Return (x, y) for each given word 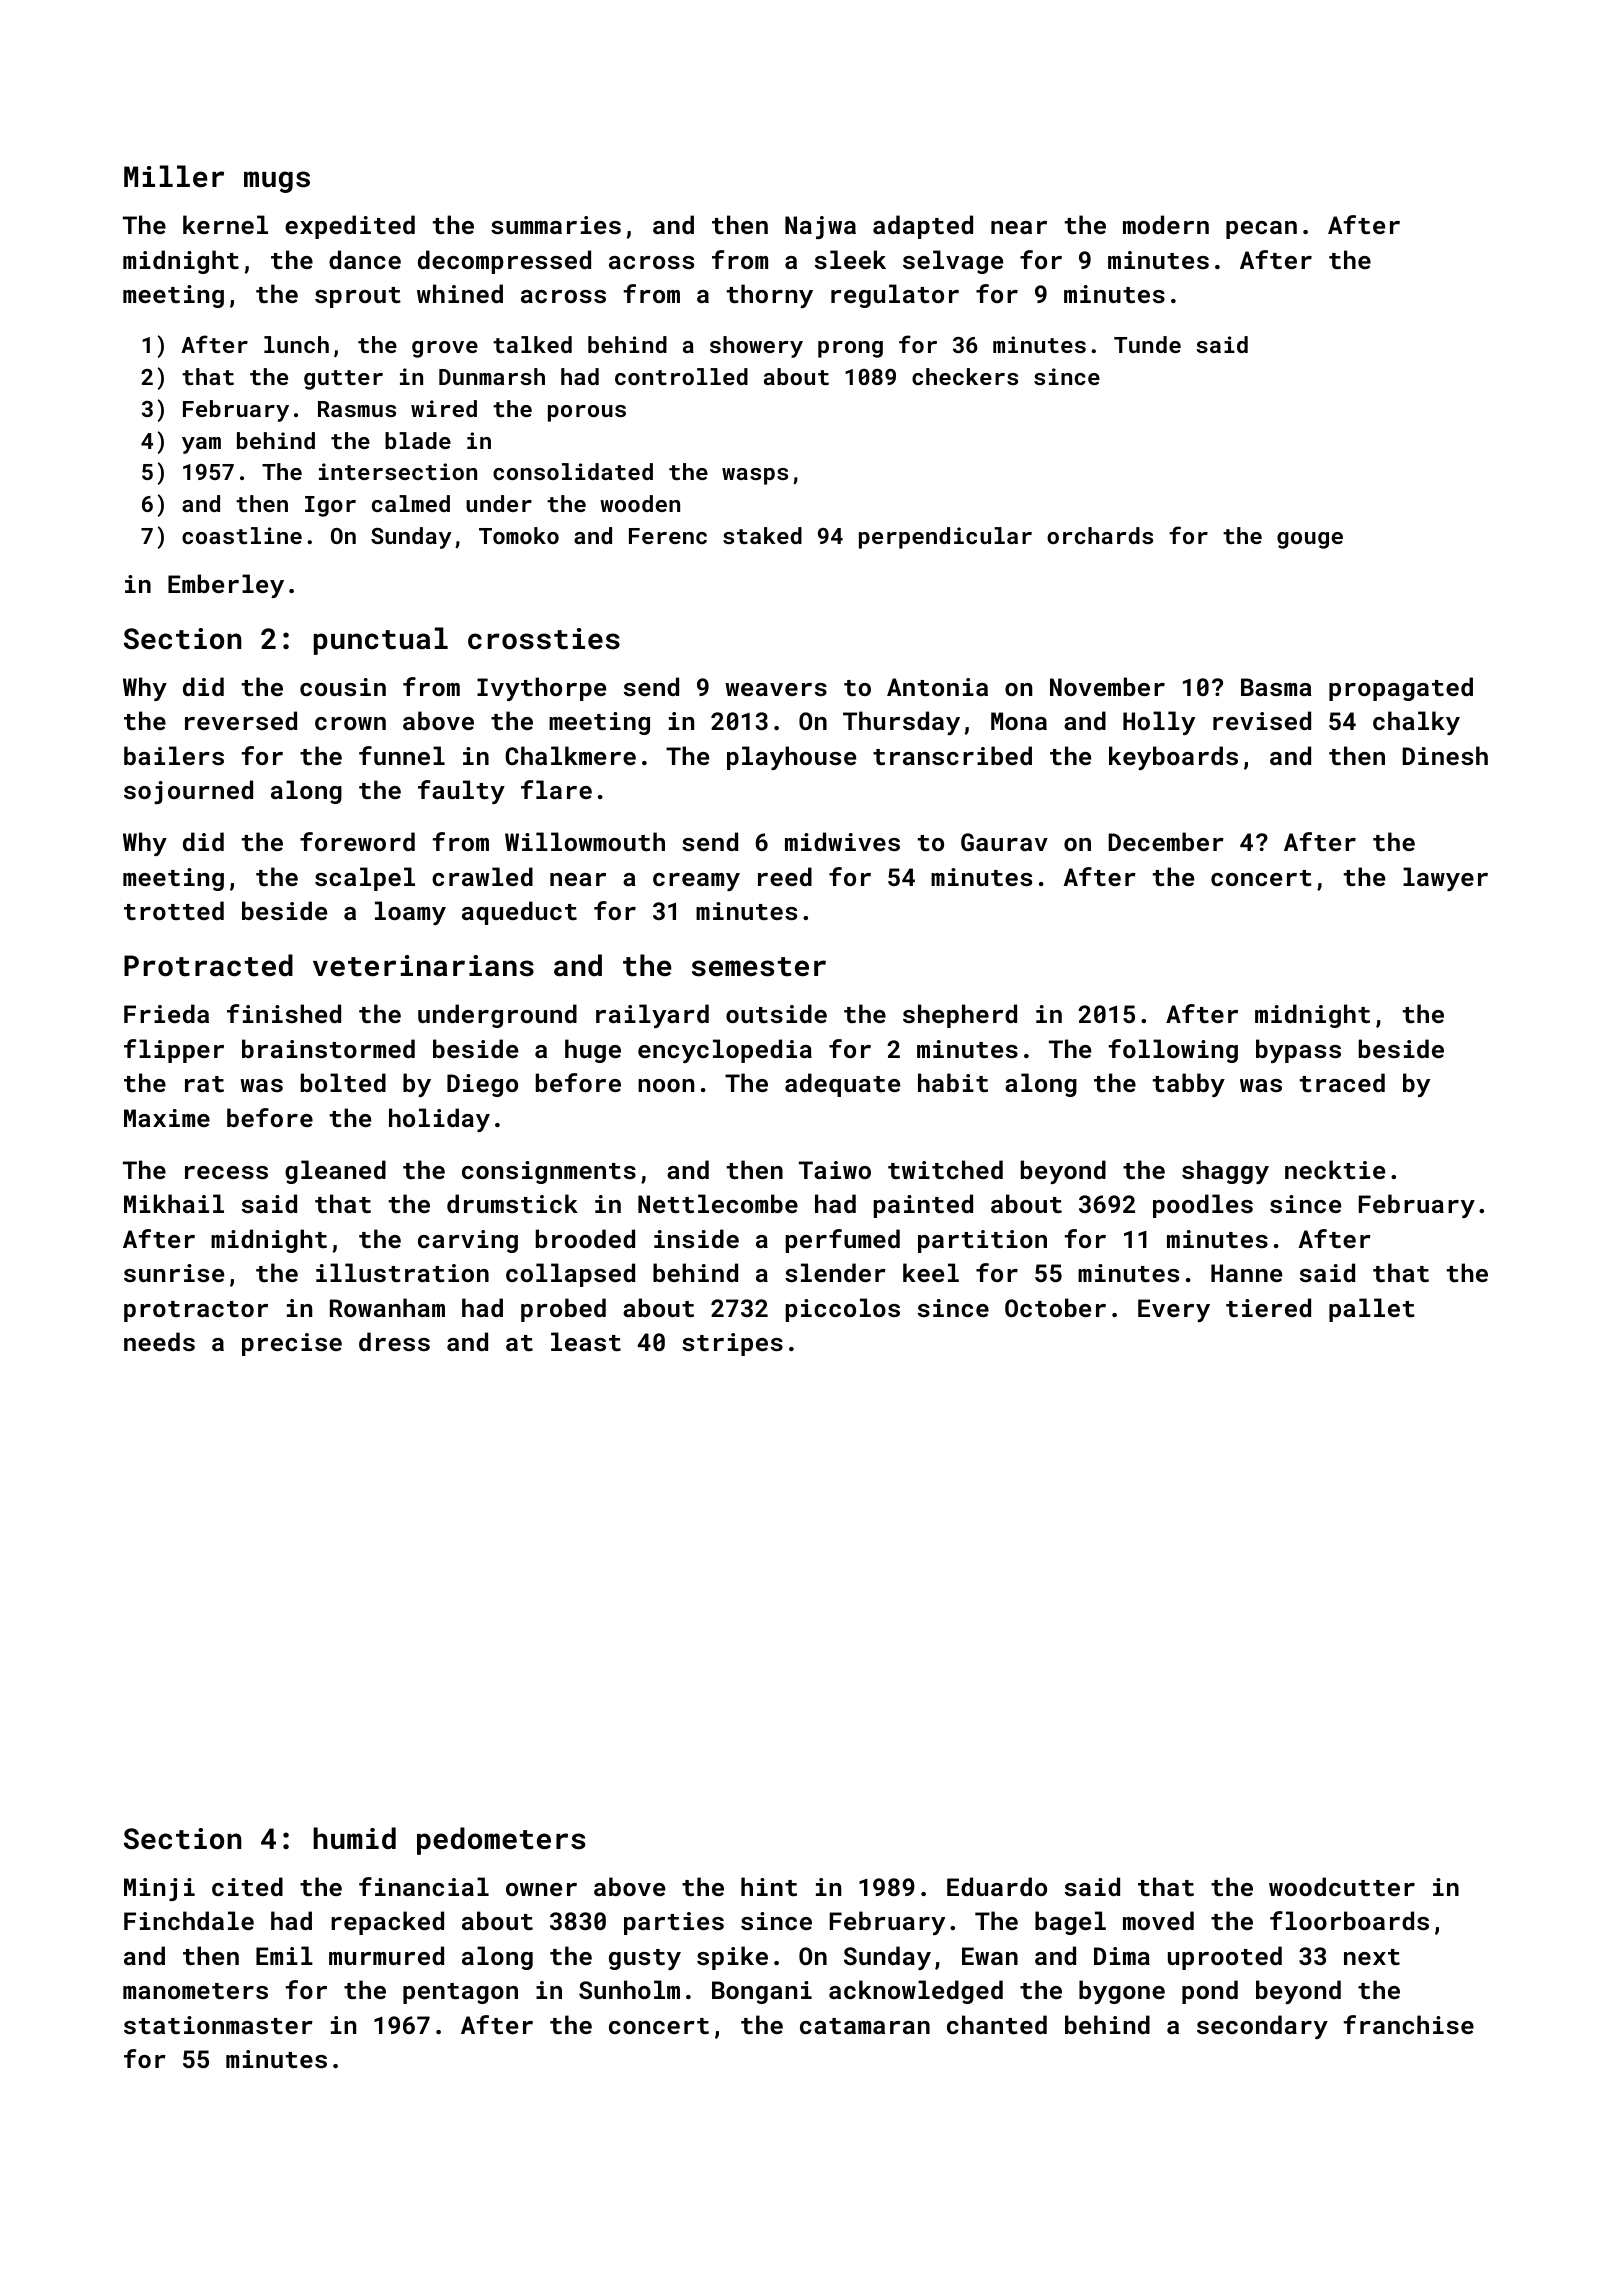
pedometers (501, 1841)
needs (159, 1341)
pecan (1261, 230)
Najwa (820, 227)
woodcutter (1342, 1886)
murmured (386, 1955)
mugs (277, 182)
